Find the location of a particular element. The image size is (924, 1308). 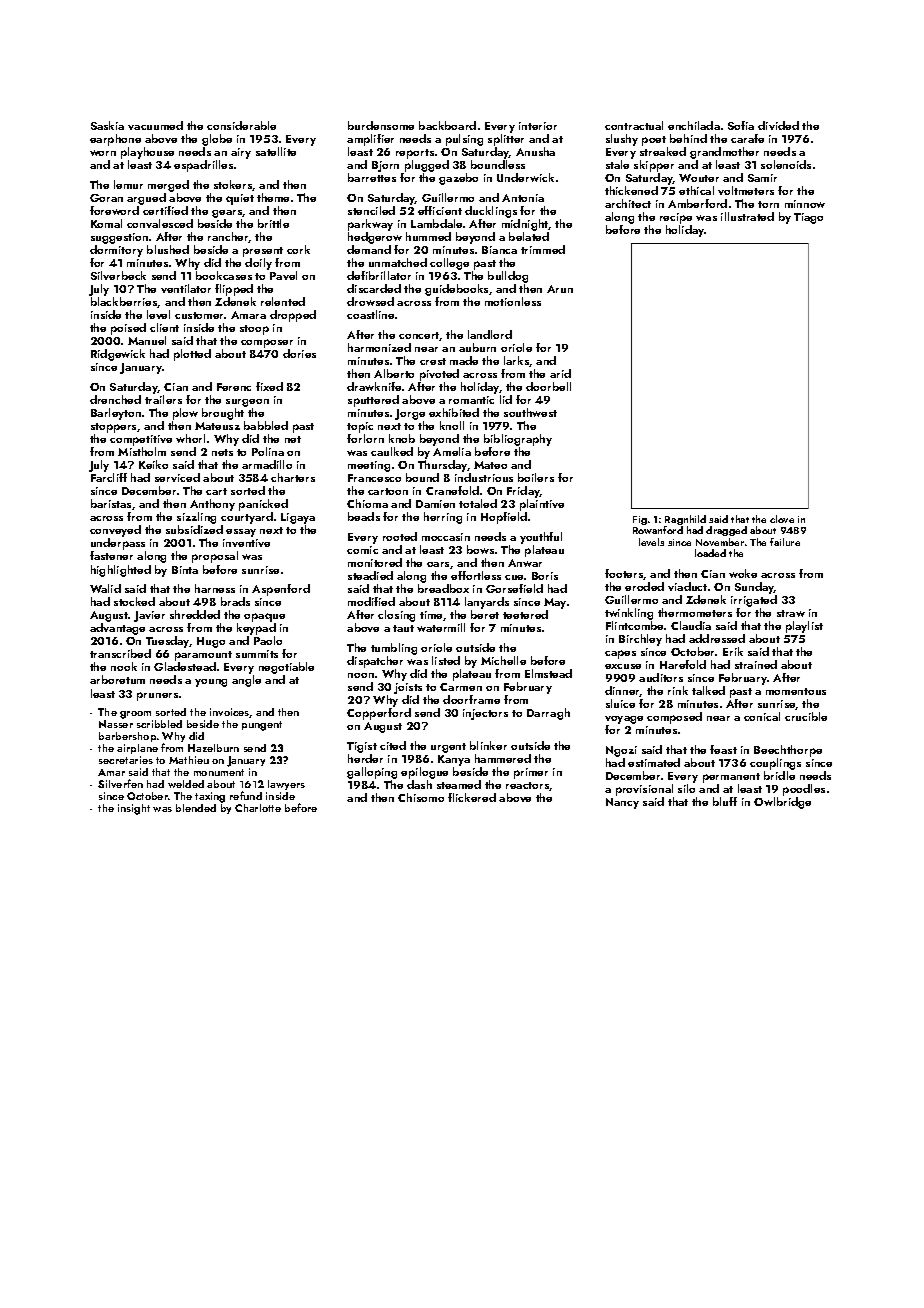

footers is located at coordinates (624, 574).
